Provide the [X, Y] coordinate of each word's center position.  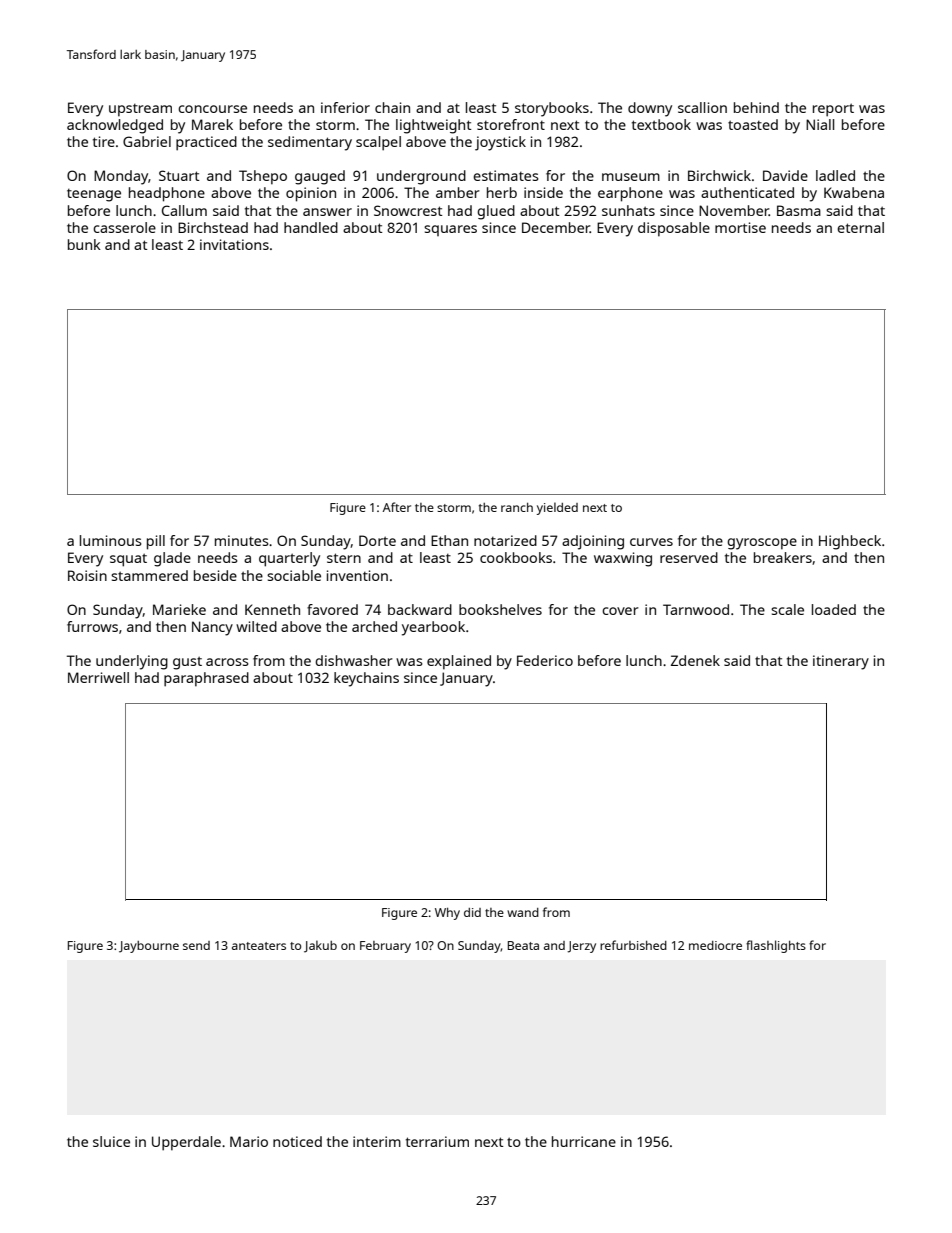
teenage [94, 195]
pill [156, 542]
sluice [111, 1141]
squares [450, 230]
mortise [740, 227]
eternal [860, 227]
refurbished [633, 945]
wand [523, 912]
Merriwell [98, 677]
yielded [557, 508]
